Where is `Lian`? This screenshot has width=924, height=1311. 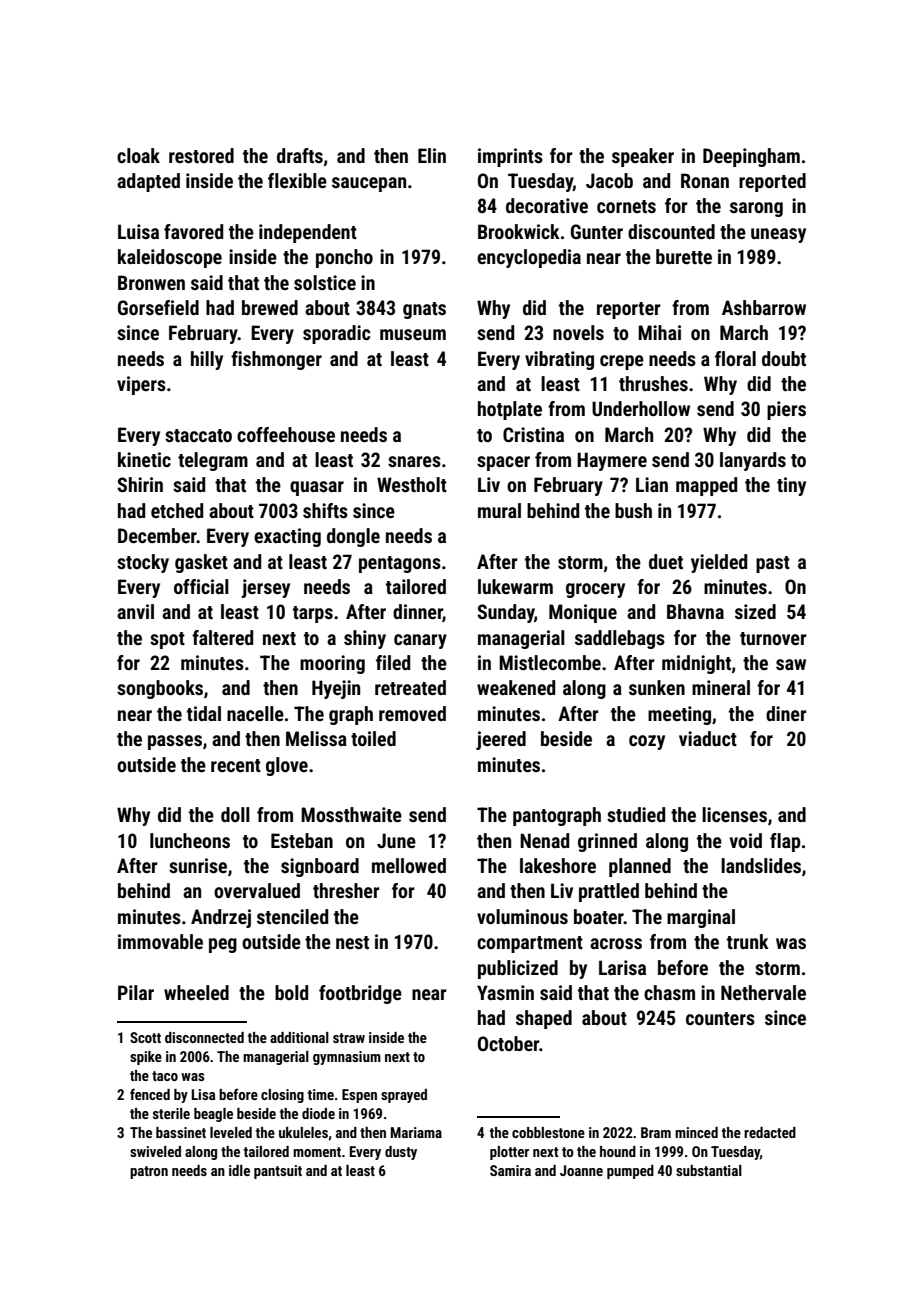
Lian is located at coordinates (652, 484).
